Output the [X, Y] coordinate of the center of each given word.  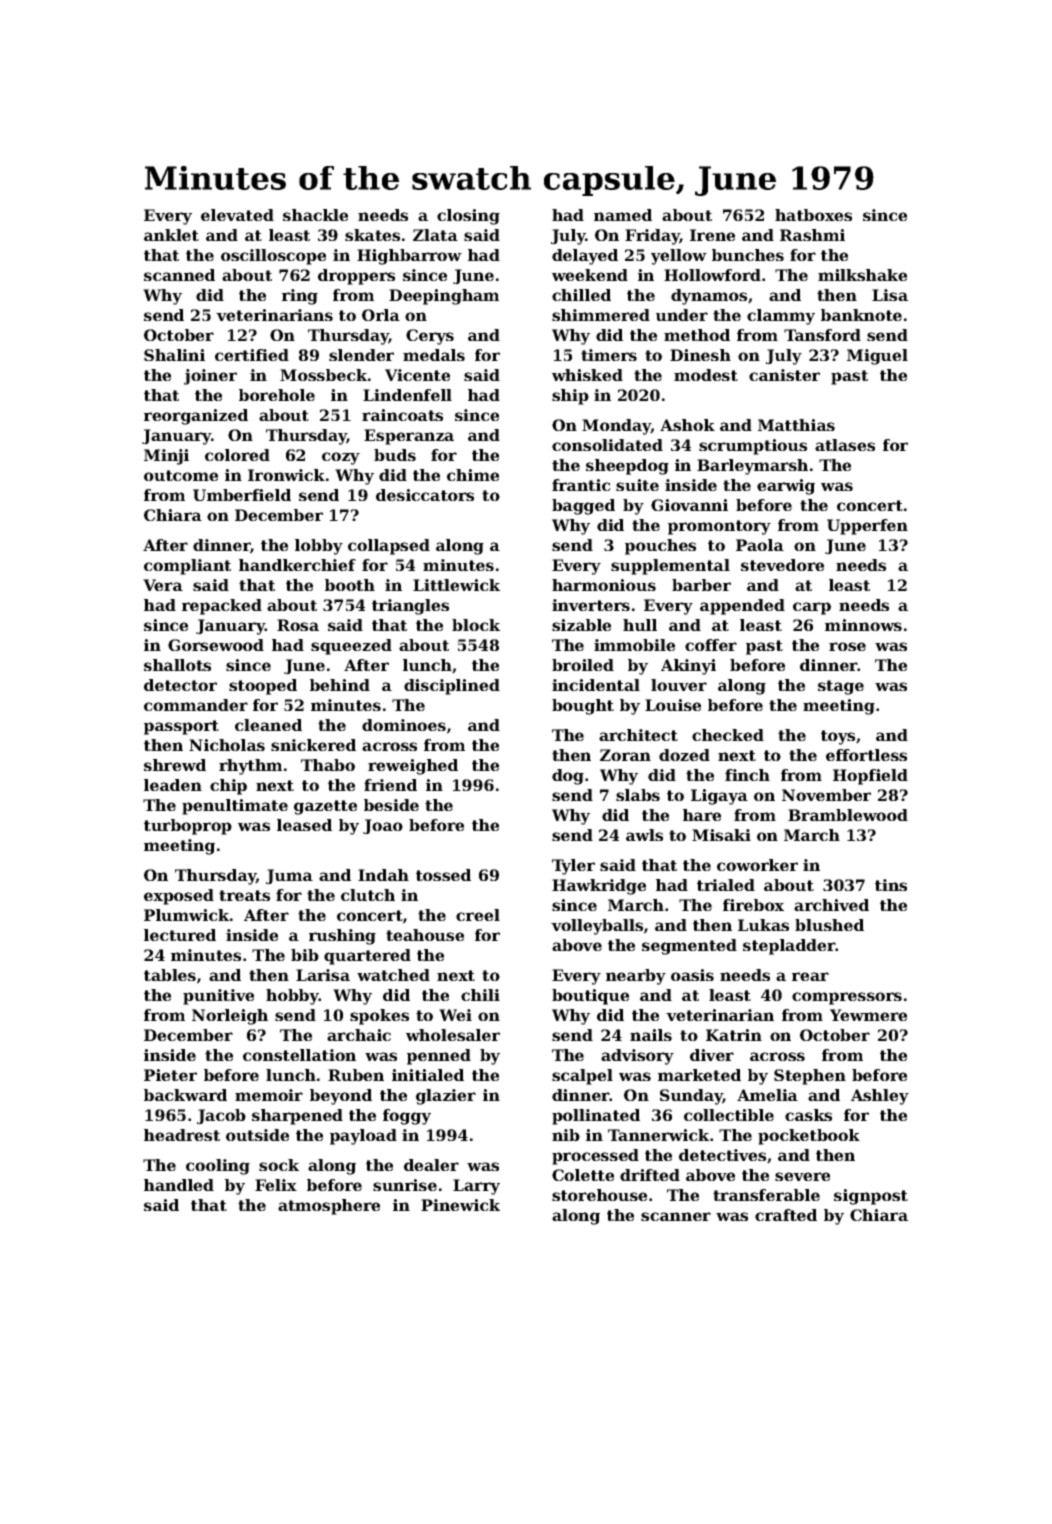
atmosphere [329, 1207]
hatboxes [813, 215]
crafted [786, 1215]
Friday [652, 237]
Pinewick [460, 1205]
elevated [237, 215]
